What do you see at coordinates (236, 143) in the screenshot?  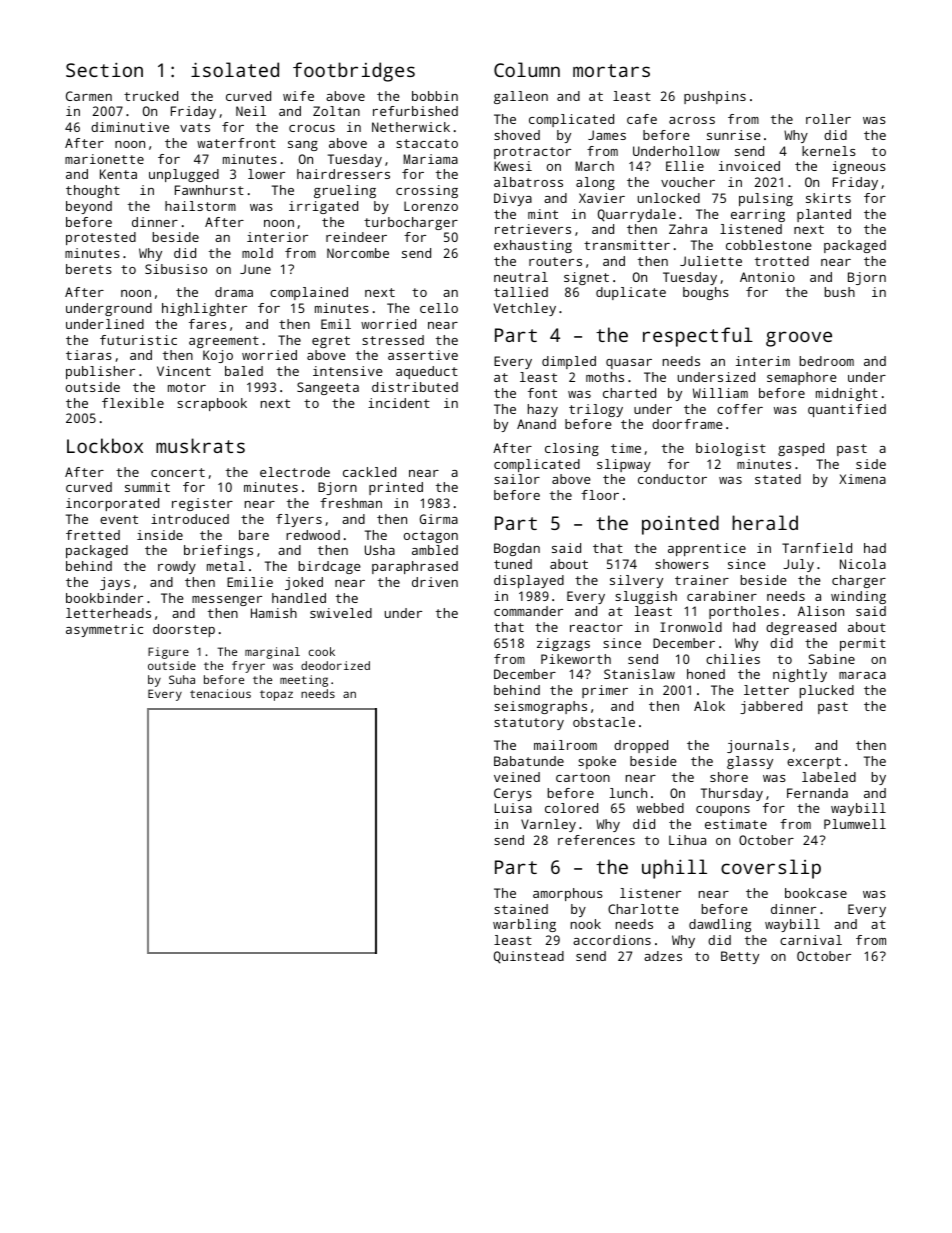 I see `waterfront` at bounding box center [236, 143].
